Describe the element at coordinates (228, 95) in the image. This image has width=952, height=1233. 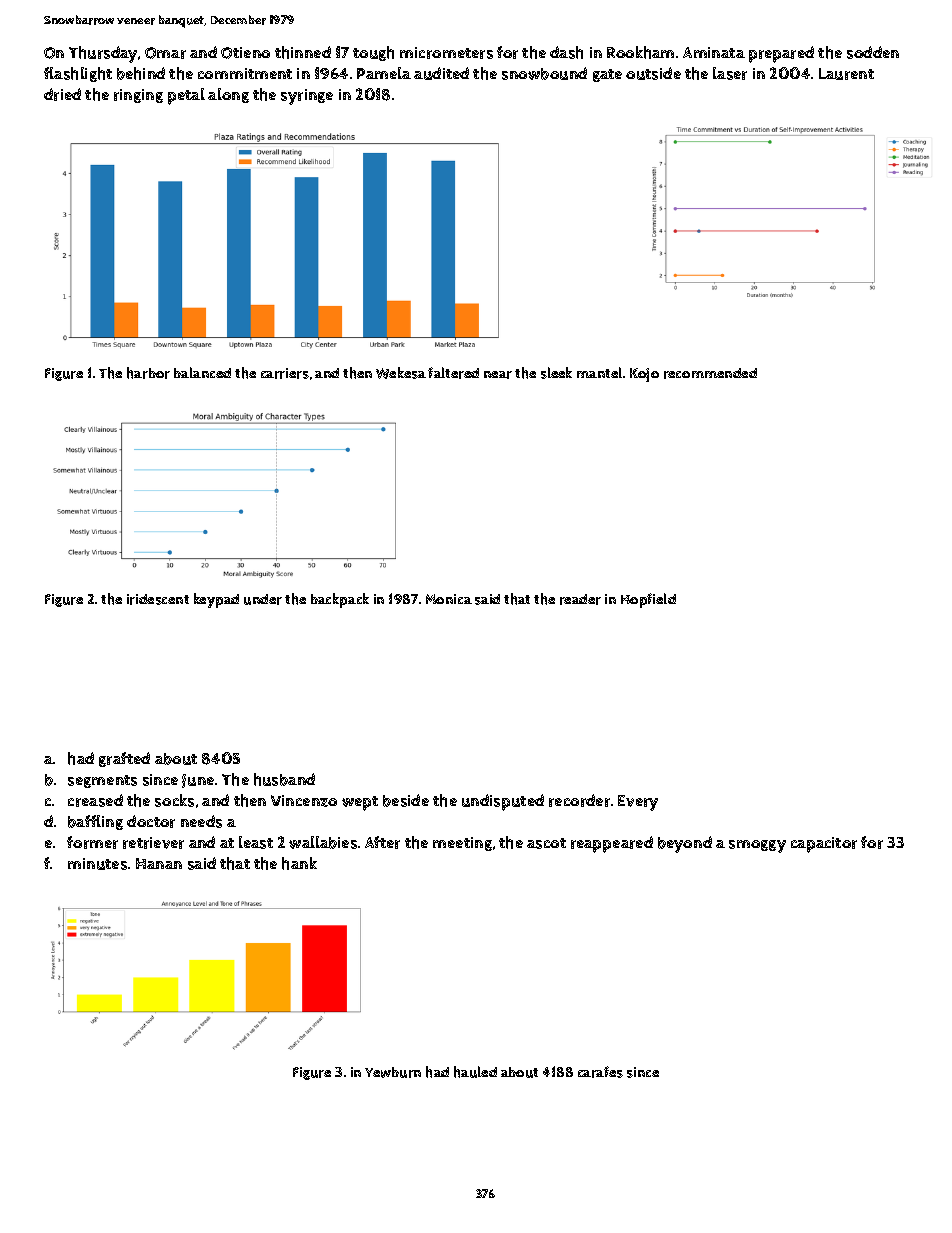
I see `along` at that location.
